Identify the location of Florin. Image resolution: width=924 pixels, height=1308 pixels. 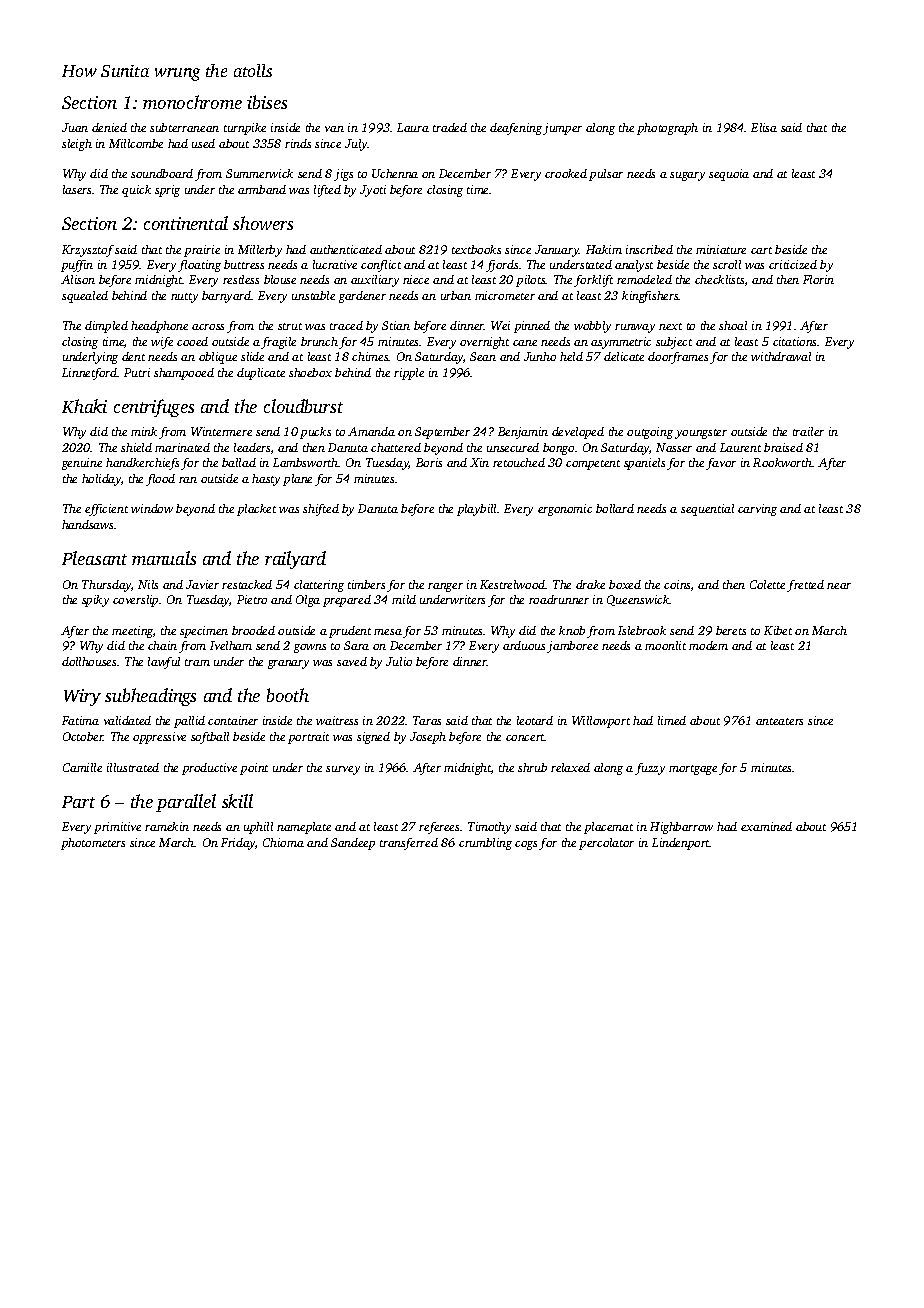
(818, 279).
